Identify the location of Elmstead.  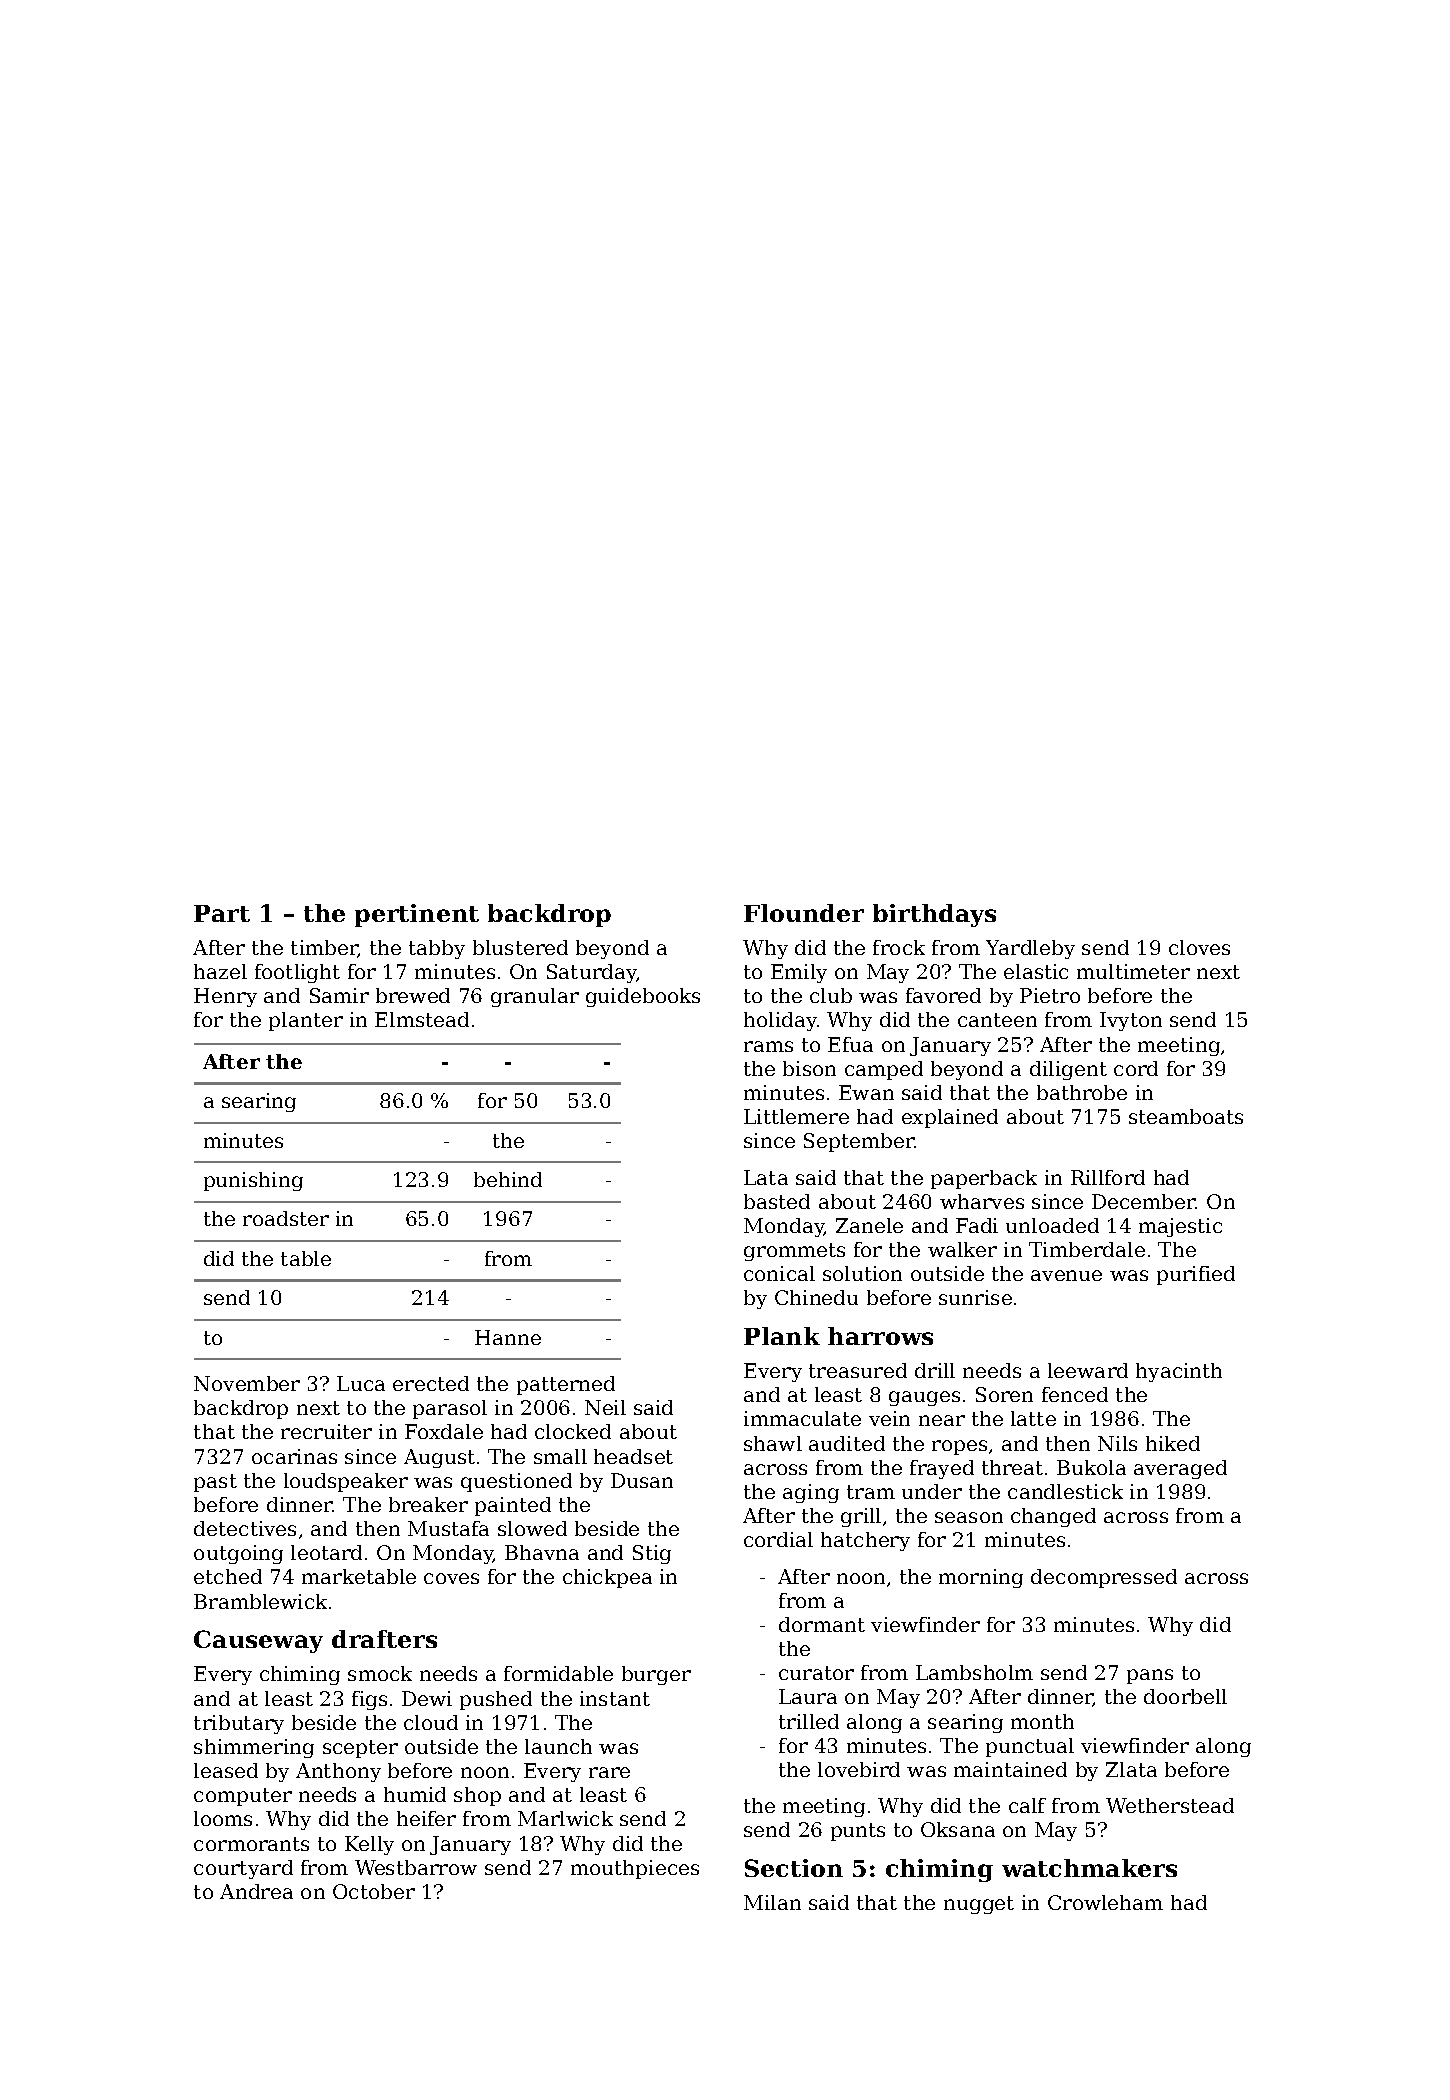
(422, 1019).
